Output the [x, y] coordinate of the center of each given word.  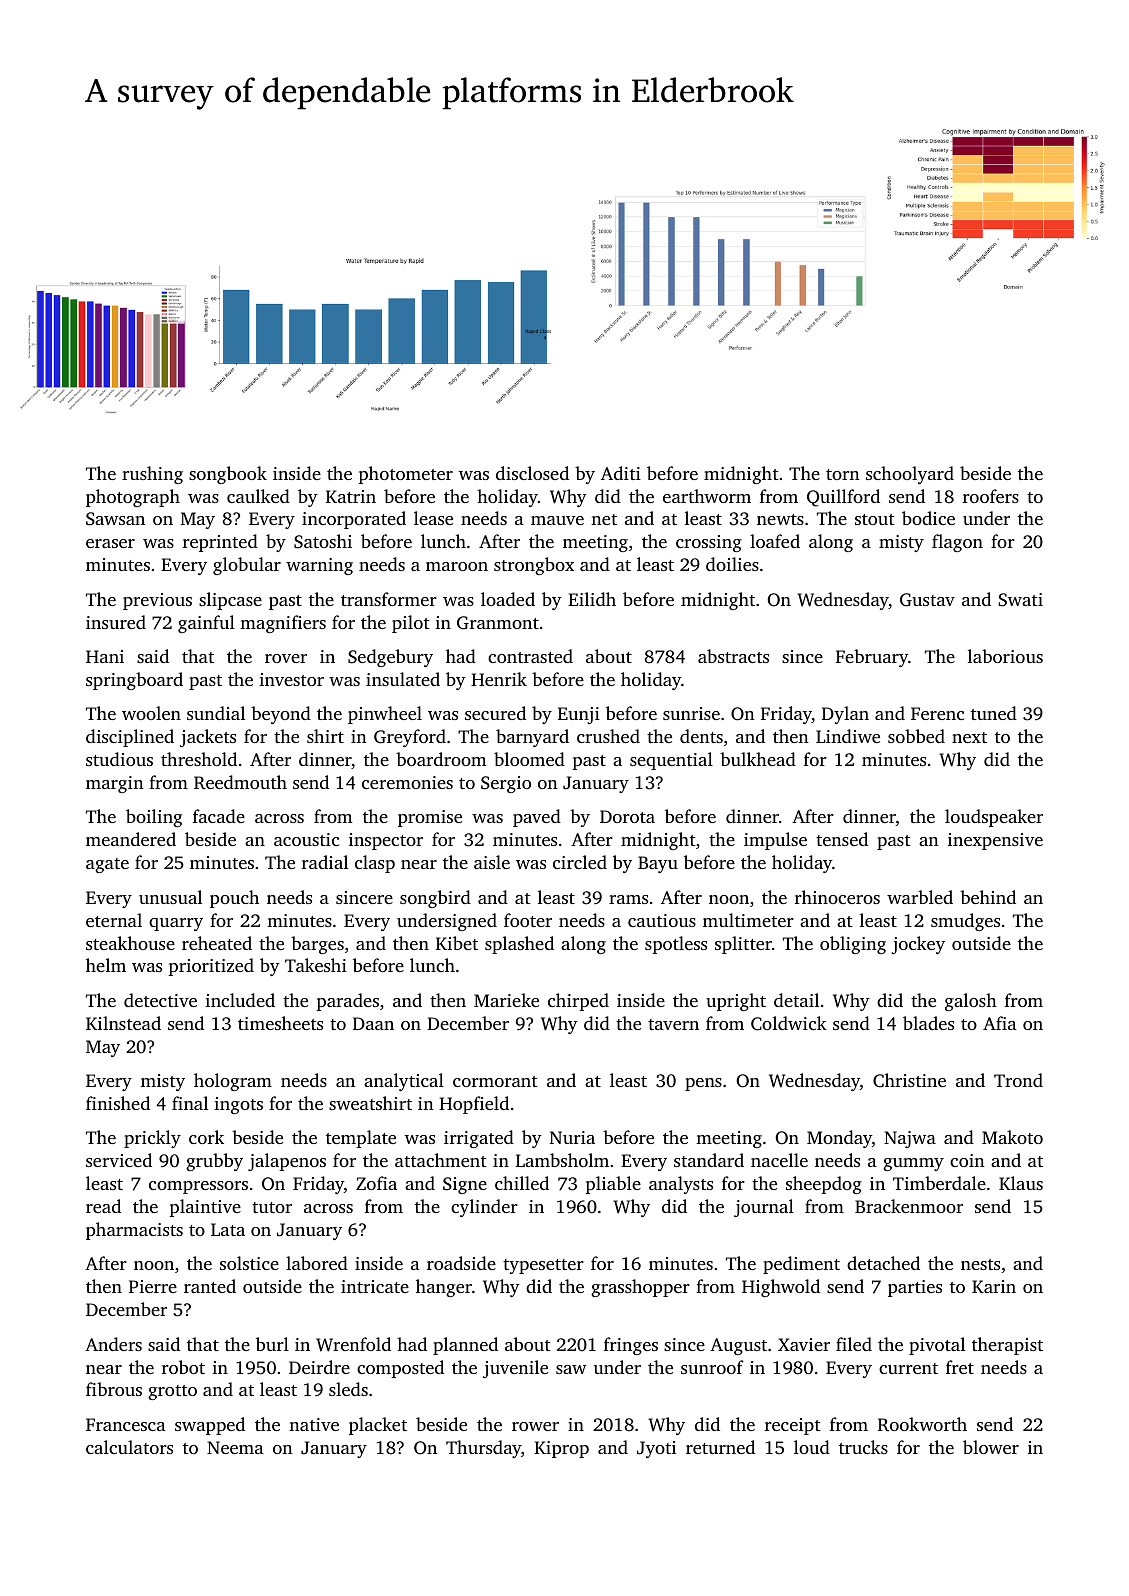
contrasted [530, 656]
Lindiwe [848, 736]
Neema [235, 1447]
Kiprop [561, 1449]
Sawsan [115, 519]
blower [991, 1447]
